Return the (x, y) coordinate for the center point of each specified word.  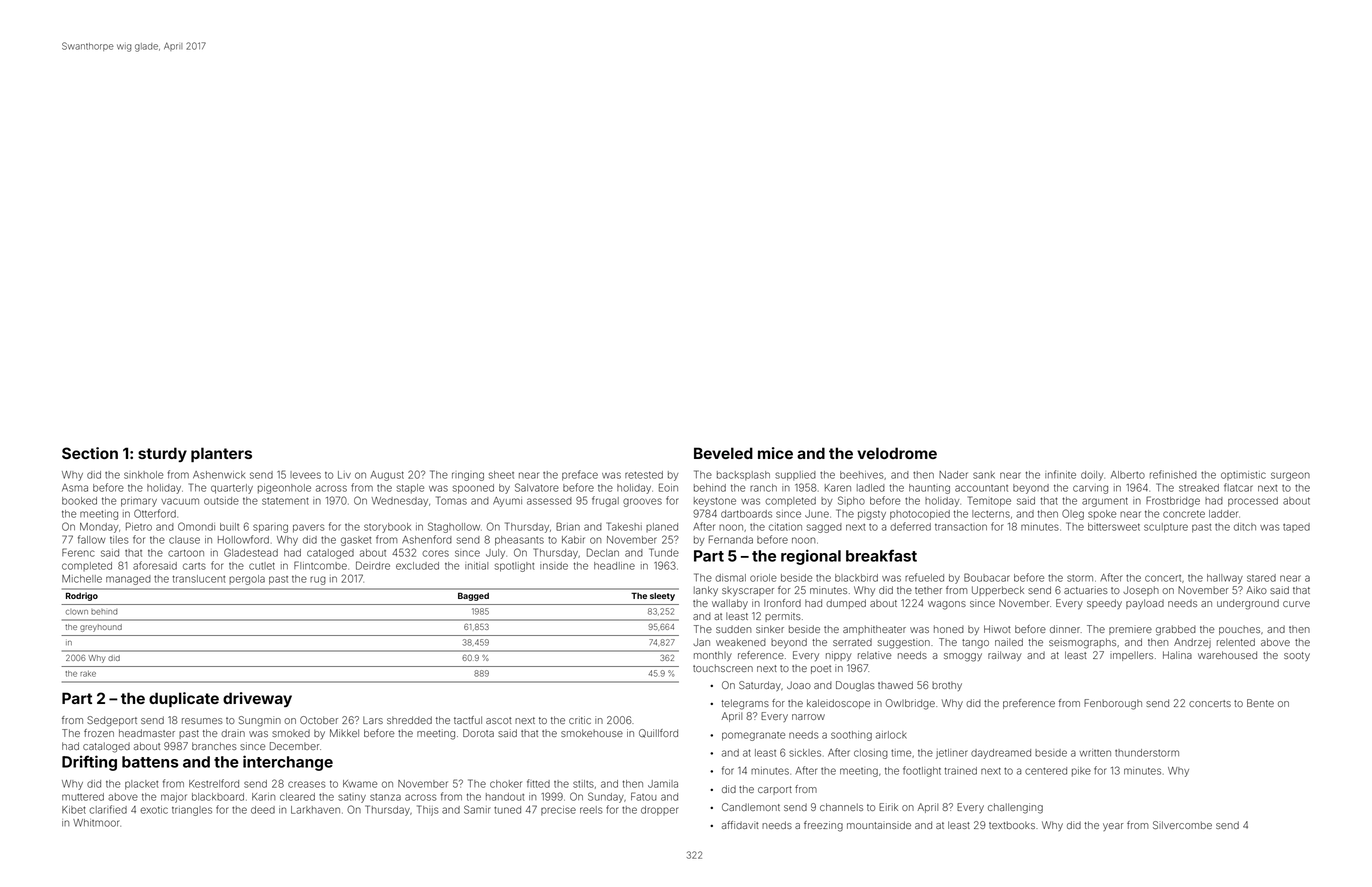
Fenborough (1113, 704)
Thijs (427, 810)
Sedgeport (112, 721)
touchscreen (723, 668)
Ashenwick (219, 475)
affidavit (740, 825)
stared (1261, 578)
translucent (199, 579)
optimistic (1243, 475)
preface (580, 475)
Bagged (473, 596)
